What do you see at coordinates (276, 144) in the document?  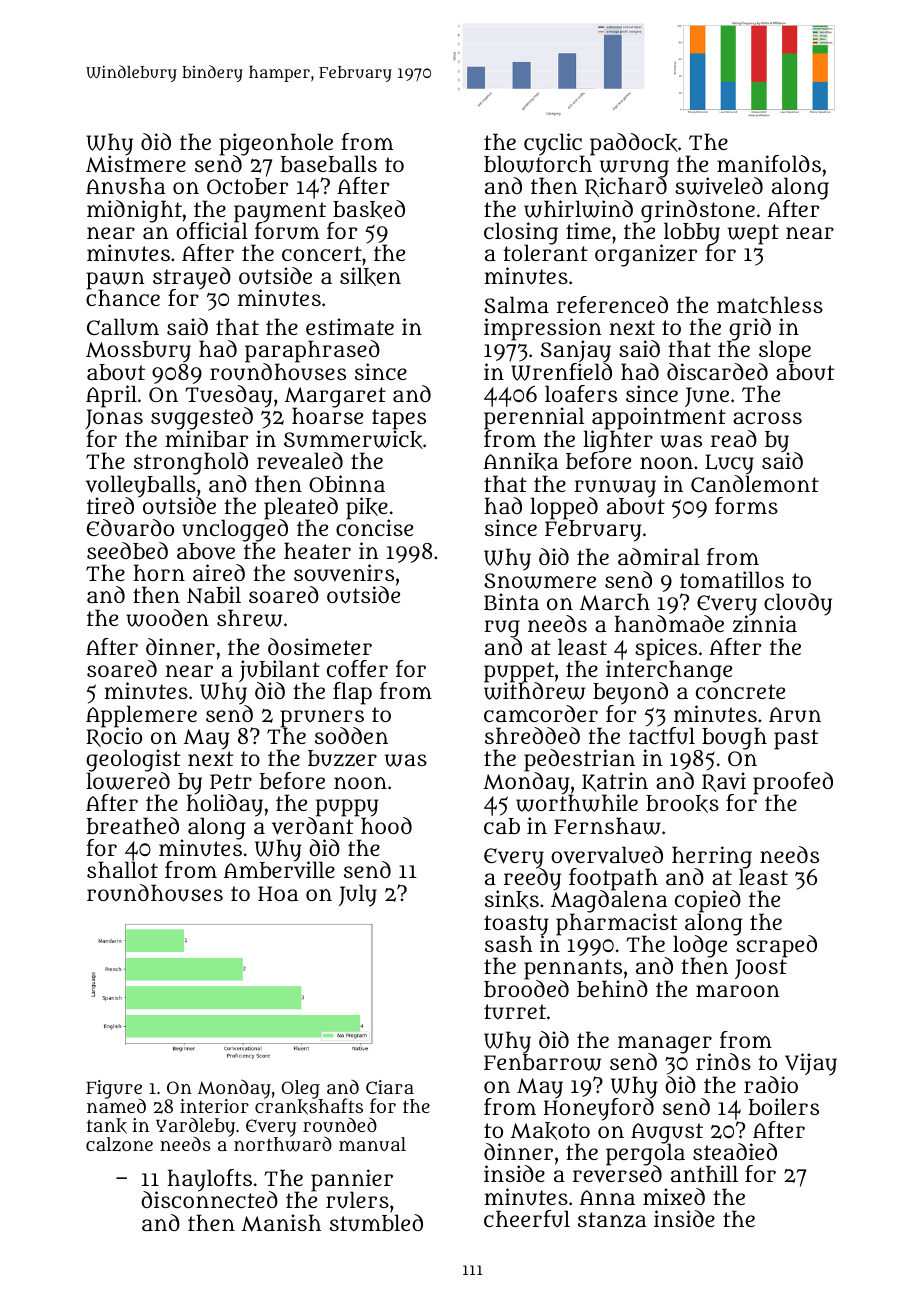 I see `pigeonhole` at bounding box center [276, 144].
